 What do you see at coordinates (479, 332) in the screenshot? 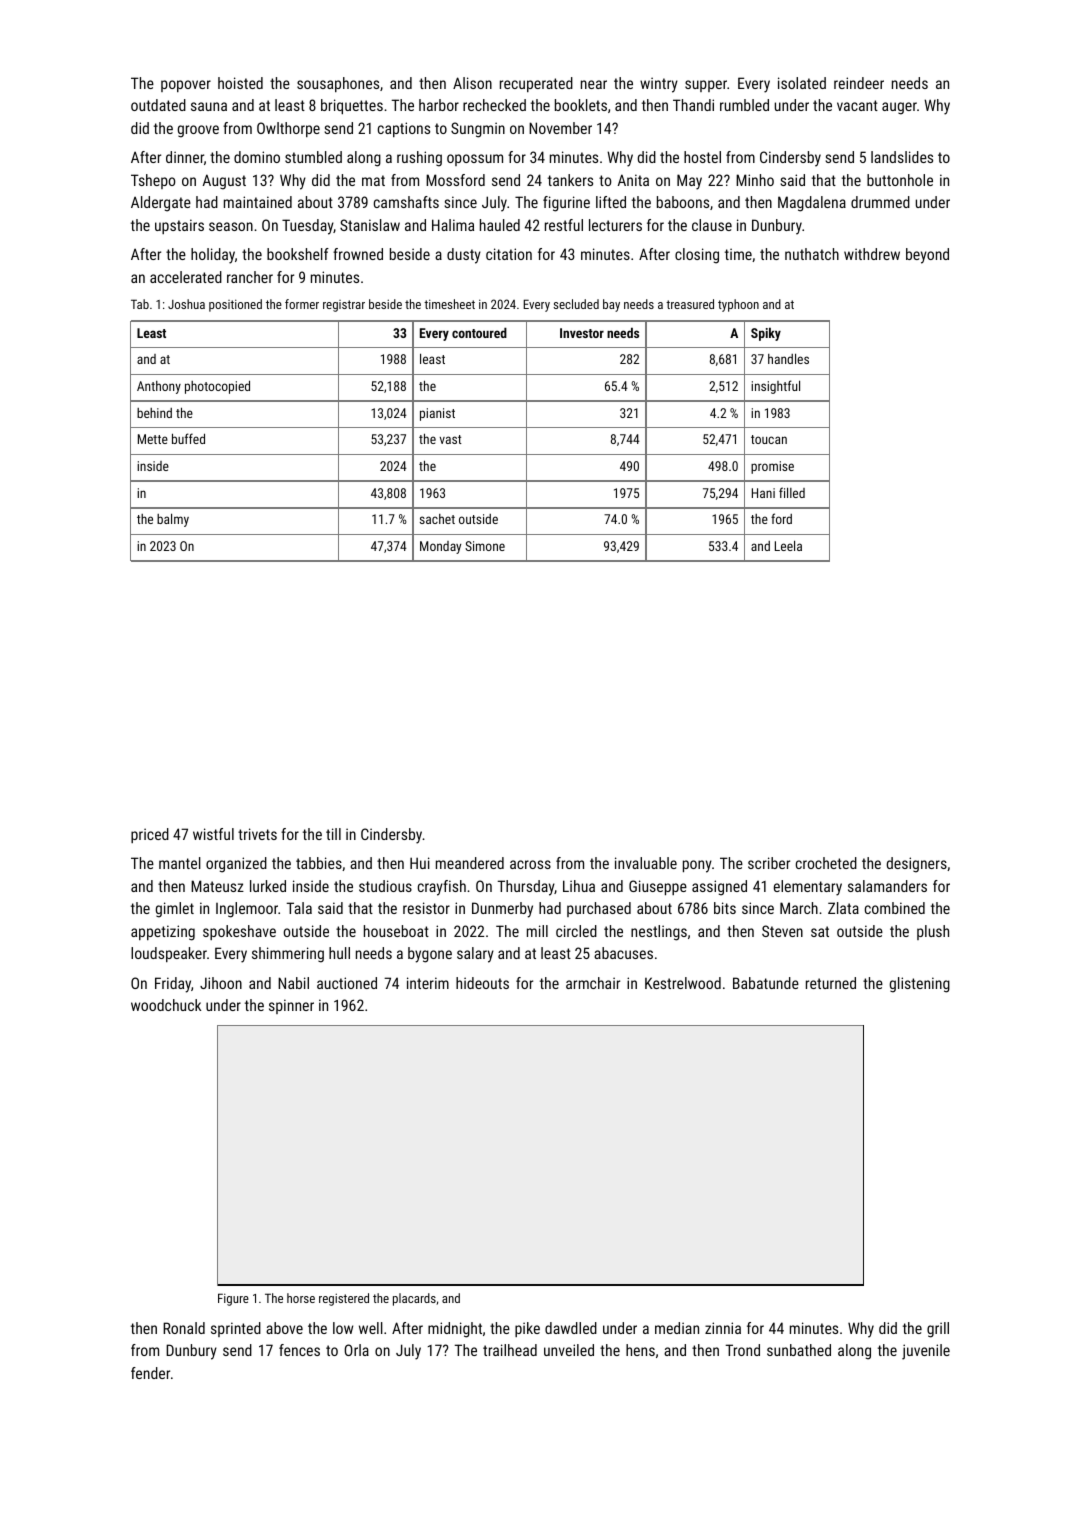
I see `contoured` at bounding box center [479, 332].
